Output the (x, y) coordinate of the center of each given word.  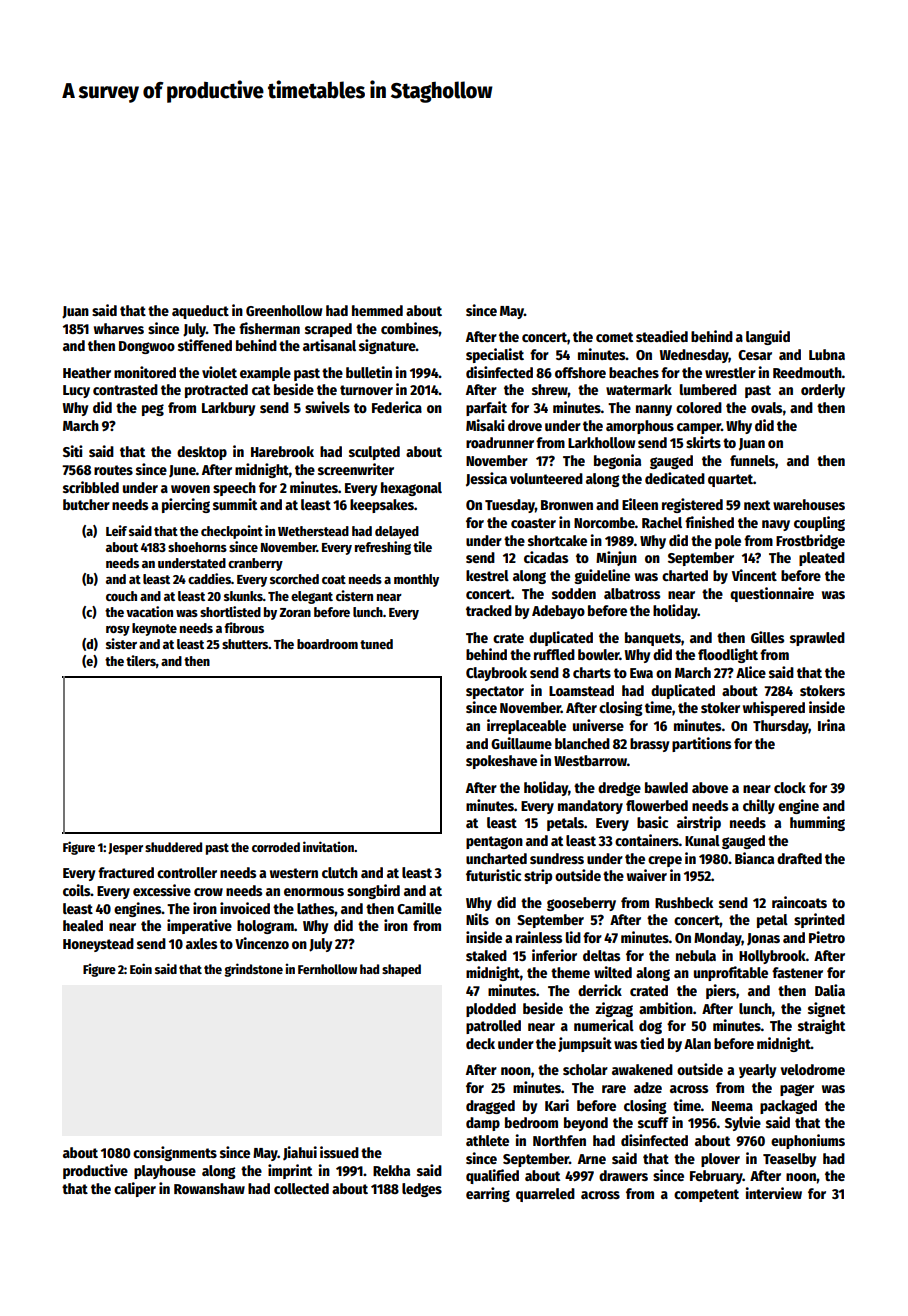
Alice (751, 672)
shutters (245, 644)
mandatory (590, 807)
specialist (495, 355)
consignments (175, 1153)
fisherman (269, 328)
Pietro (827, 937)
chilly (759, 806)
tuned (376, 644)
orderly (823, 391)
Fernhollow (327, 969)
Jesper (125, 849)
